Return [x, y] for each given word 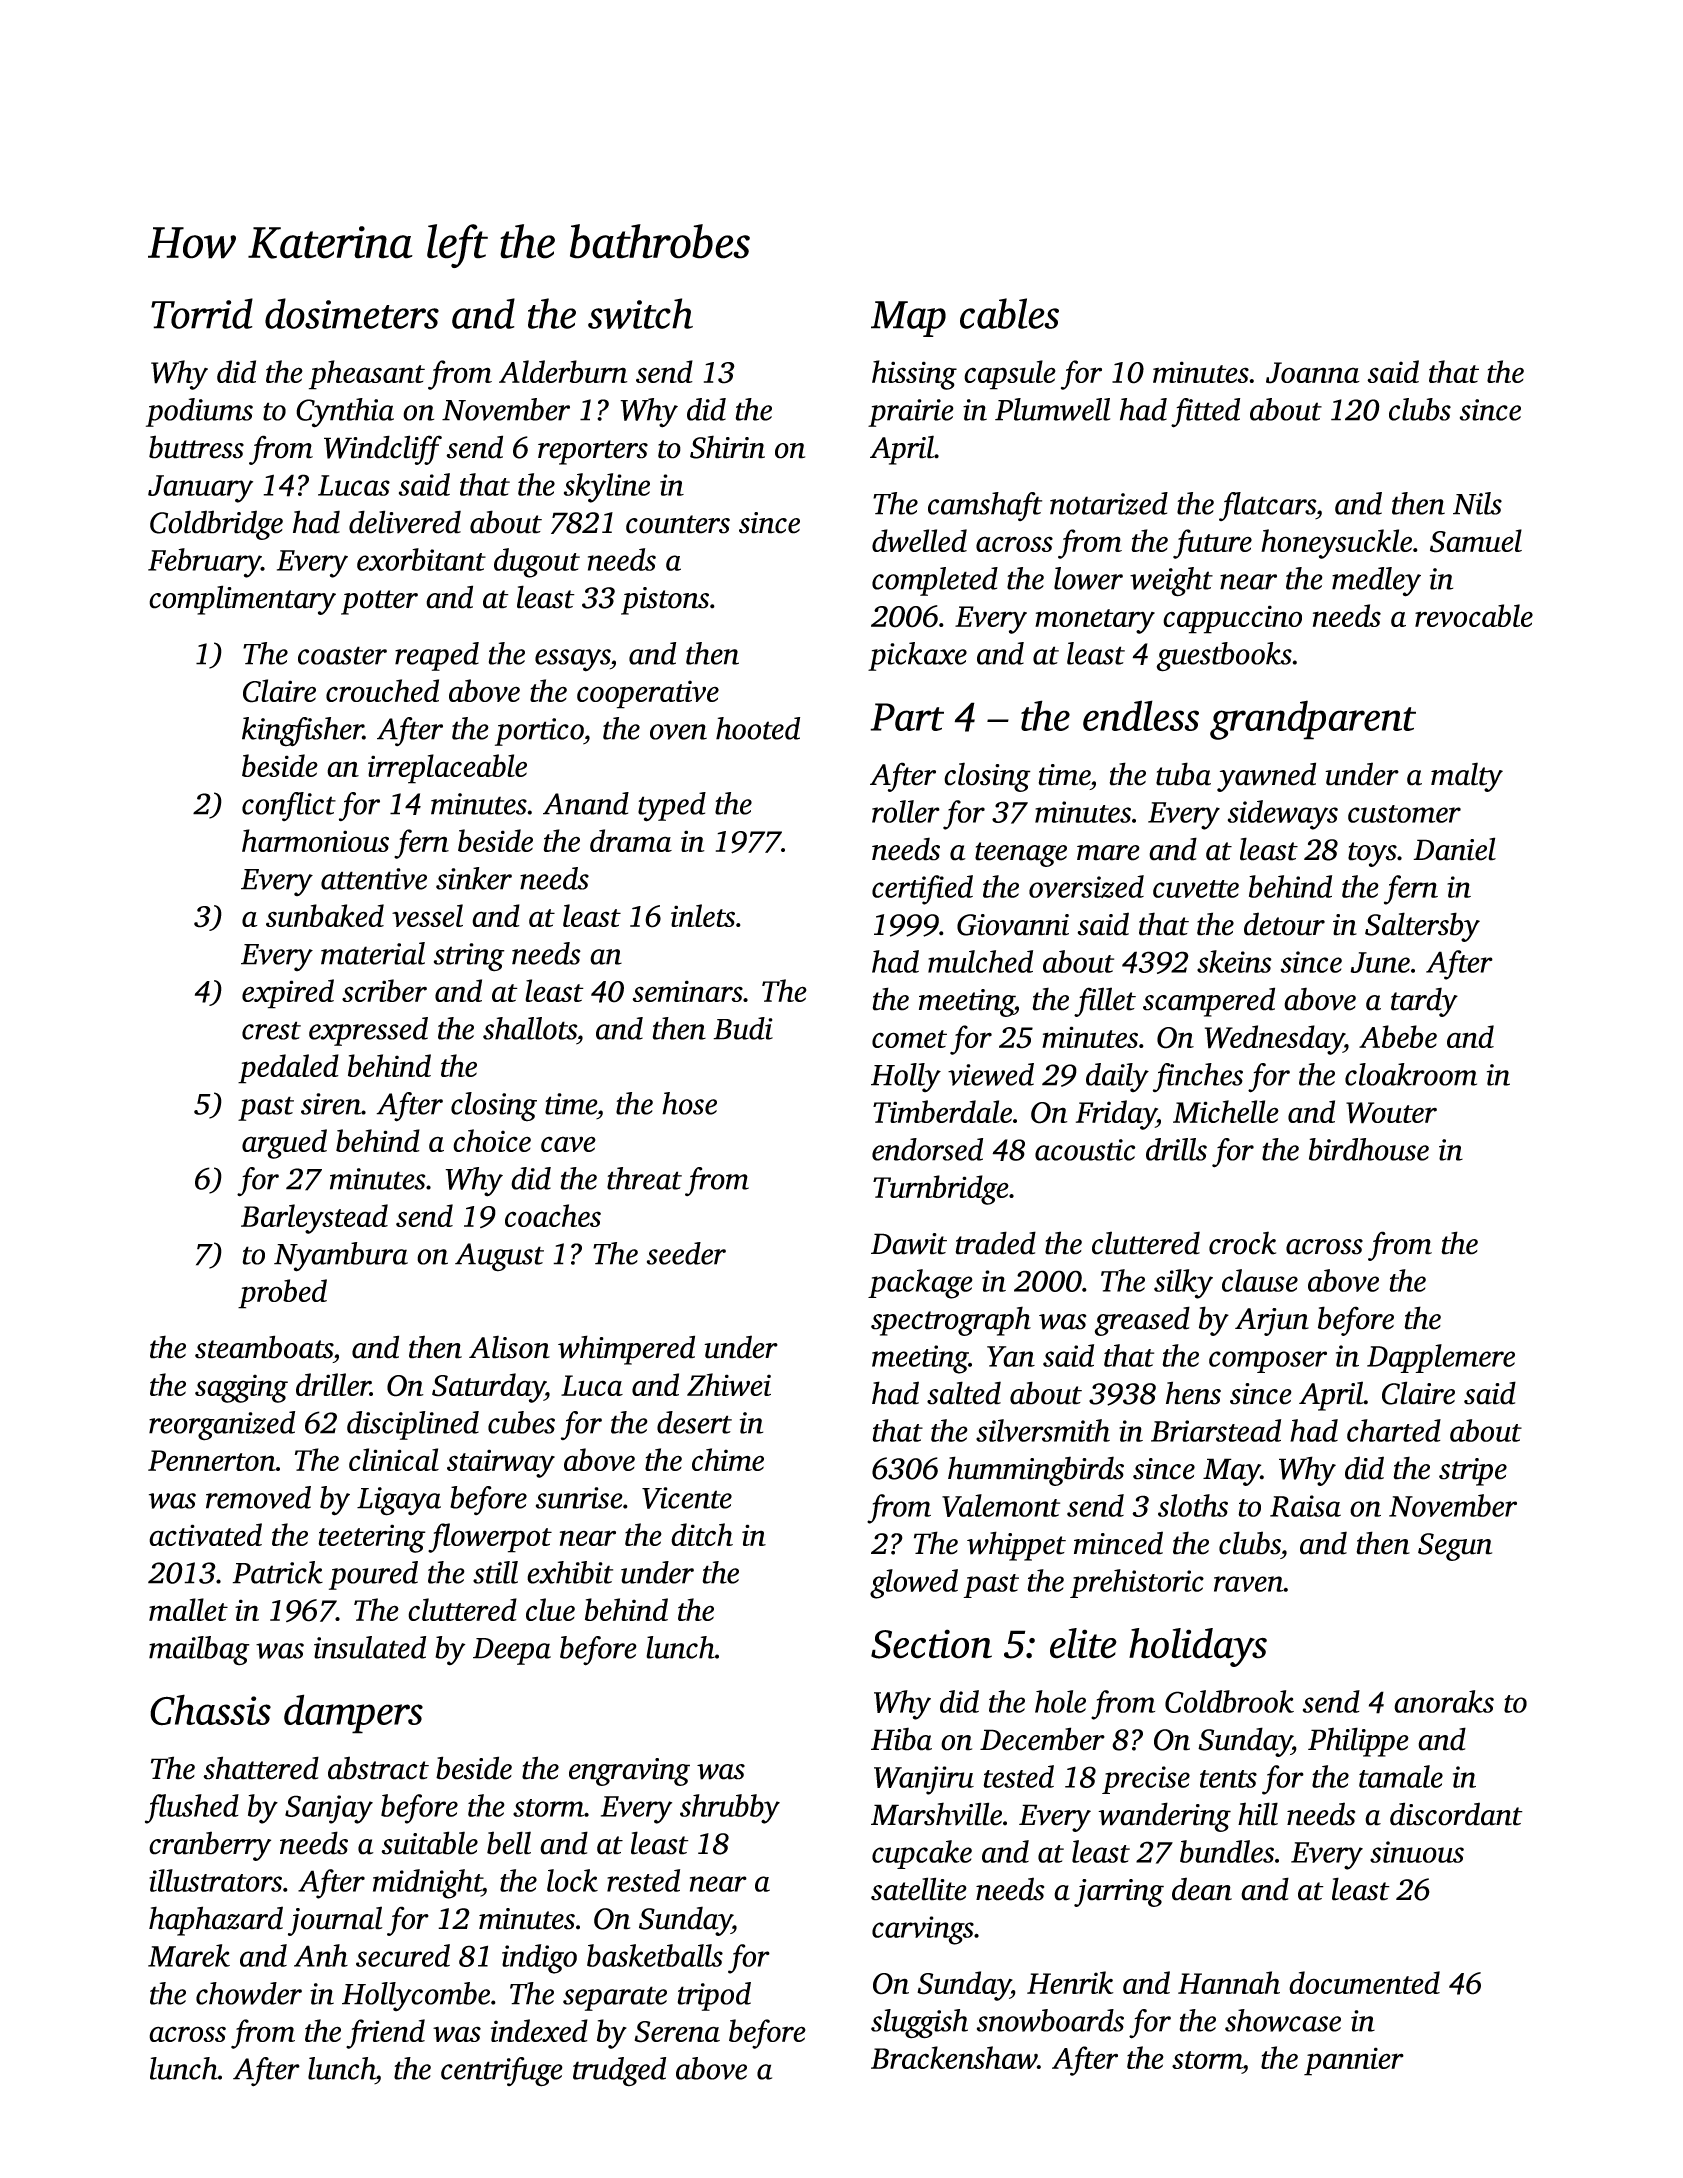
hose [689, 1103]
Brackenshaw [954, 2057]
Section [931, 1644]
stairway [501, 1463]
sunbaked [325, 915]
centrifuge [502, 2072]
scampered [1209, 1002]
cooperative [648, 694]
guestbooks [1224, 657]
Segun [1455, 1547]
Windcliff [383, 450]
